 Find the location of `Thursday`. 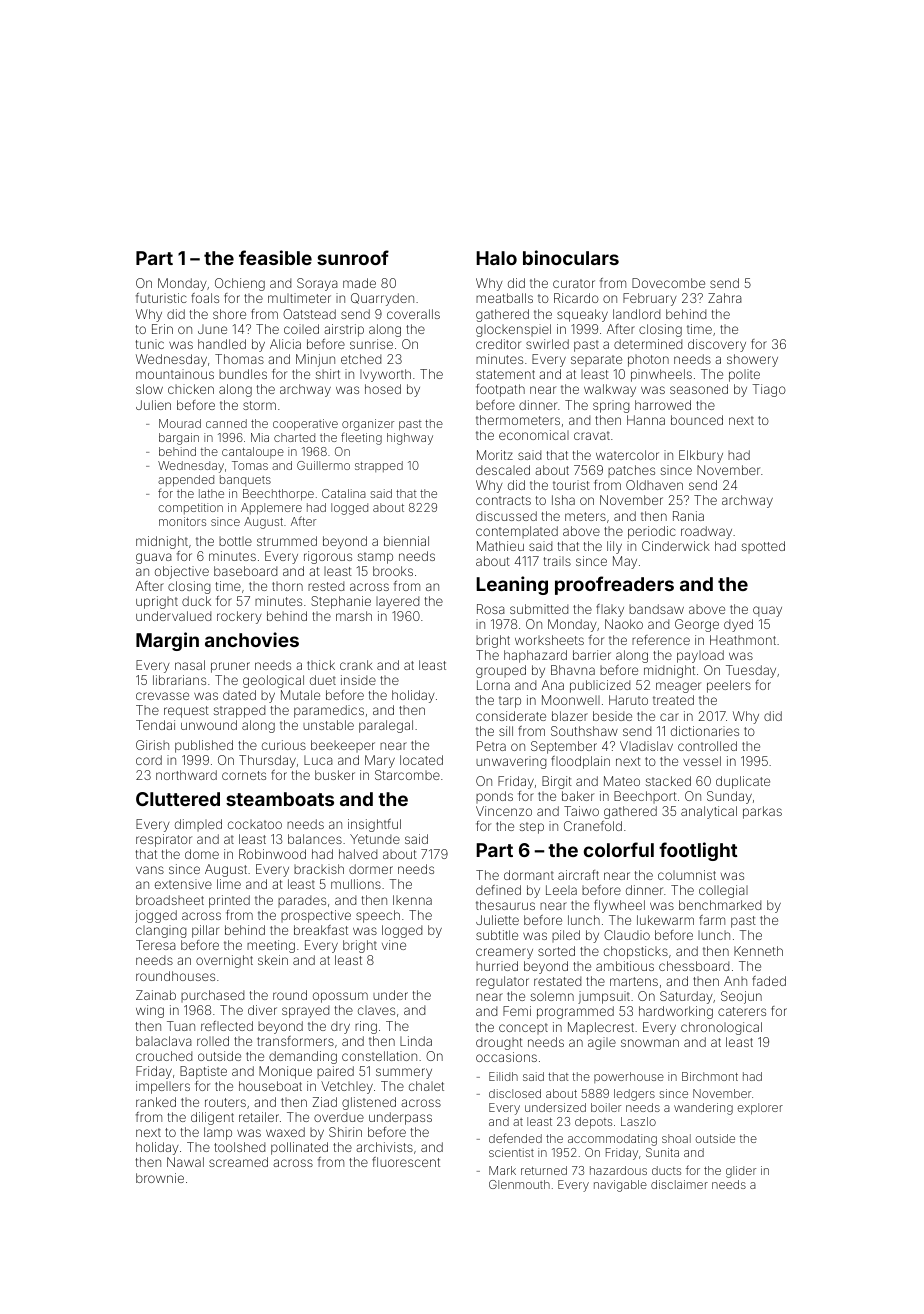

Thursday is located at coordinates (267, 761).
